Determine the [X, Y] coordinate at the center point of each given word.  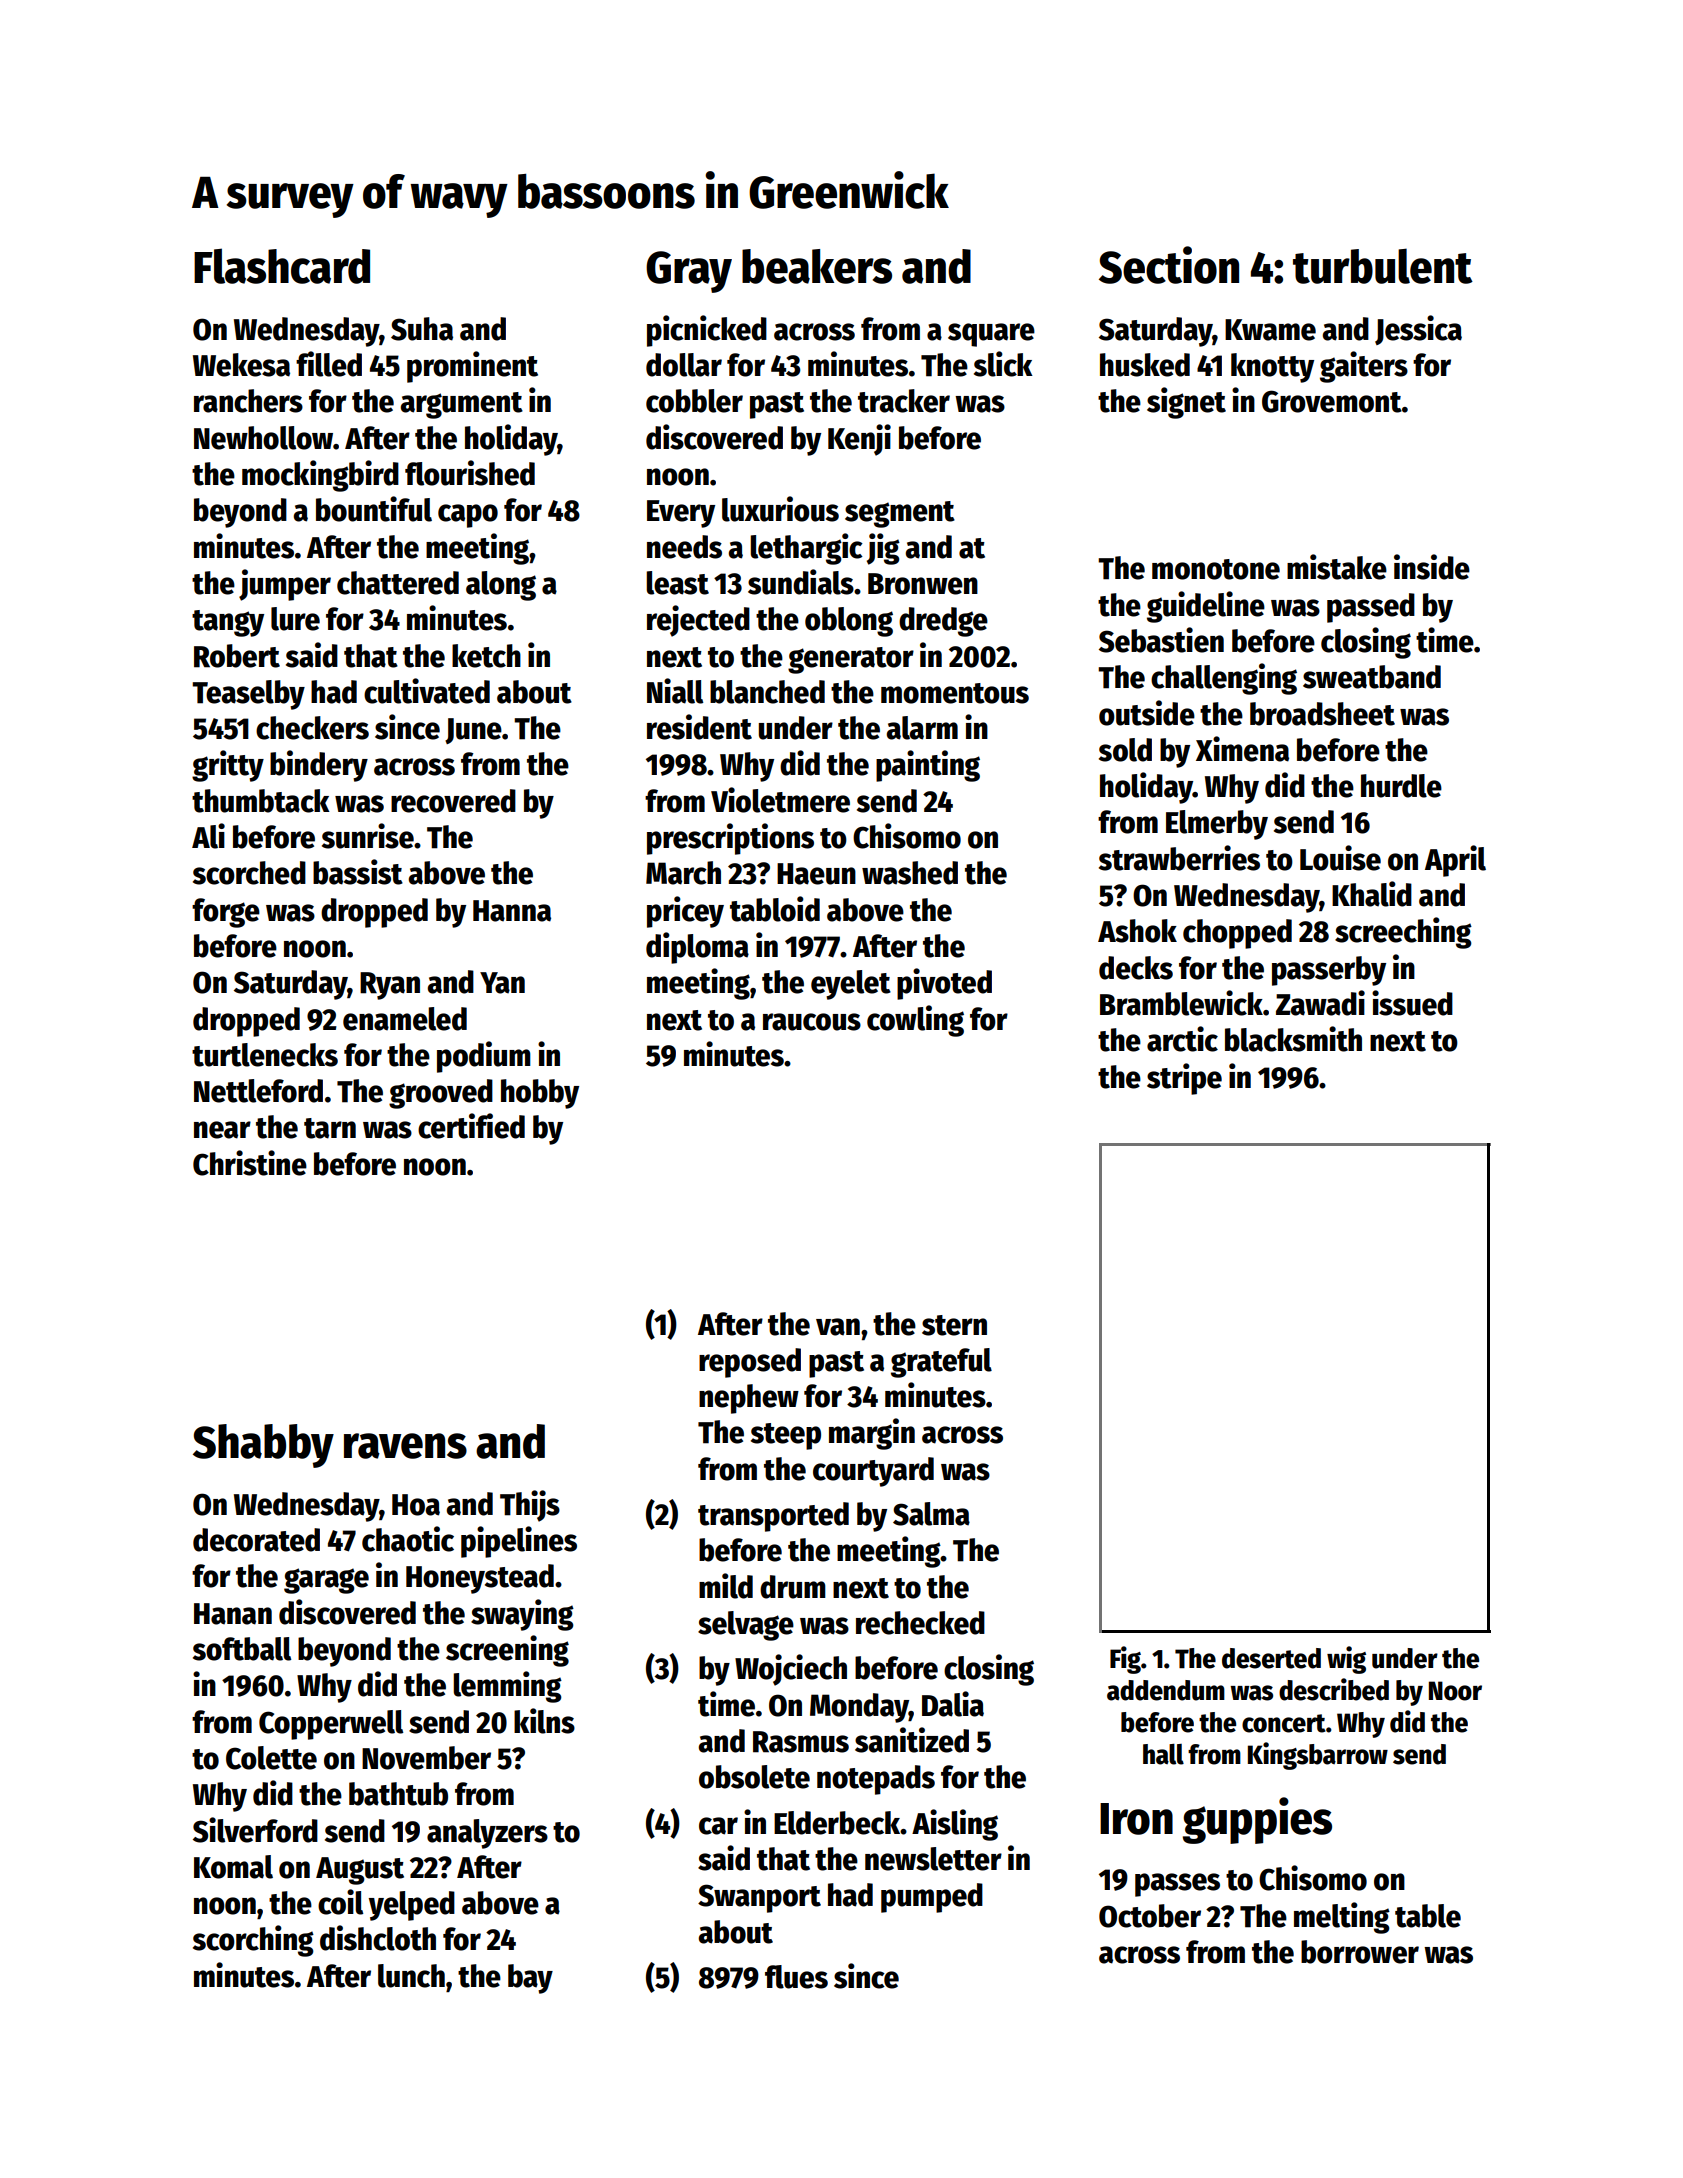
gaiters [1364, 367]
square [991, 335]
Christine [250, 1163]
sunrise [368, 836]
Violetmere [780, 800]
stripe [1184, 1079]
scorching [253, 1941]
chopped [1237, 934]
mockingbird [320, 476]
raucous [812, 1022]
